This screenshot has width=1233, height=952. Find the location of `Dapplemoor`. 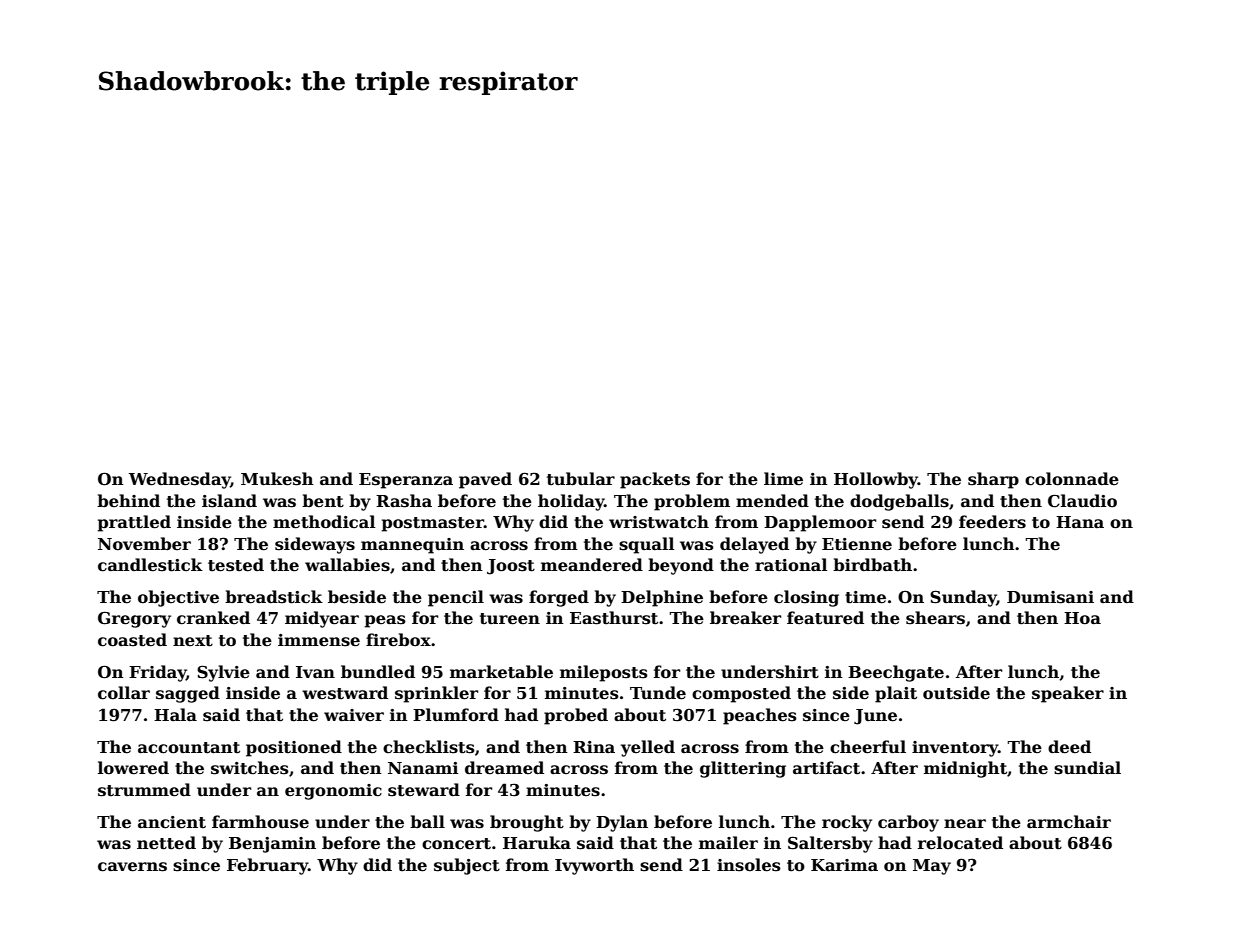

Dapplemoor is located at coordinates (820, 523).
